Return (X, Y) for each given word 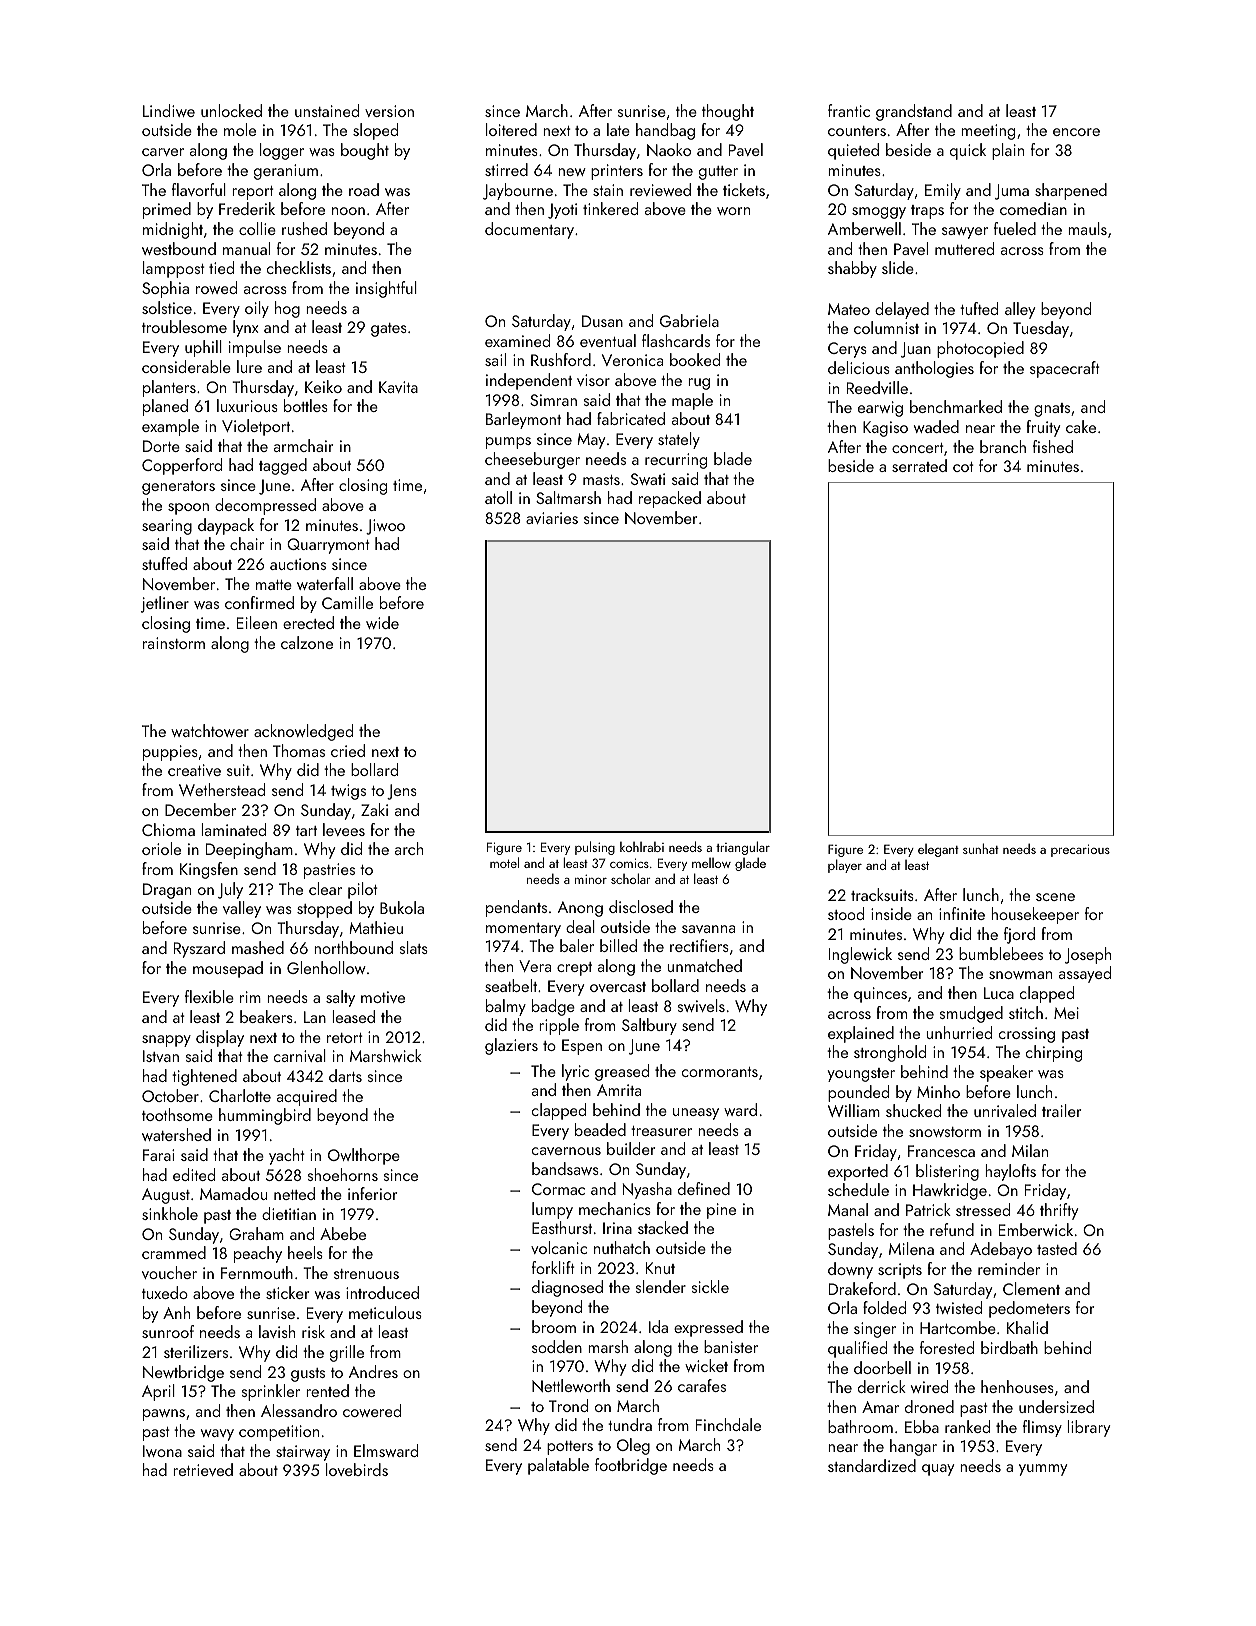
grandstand (914, 112)
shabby (852, 269)
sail (495, 359)
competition (279, 1433)
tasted (1057, 1248)
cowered (372, 1410)
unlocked (231, 110)
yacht (286, 1156)
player (845, 866)
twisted (959, 1307)
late (618, 129)
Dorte (161, 446)
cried (348, 750)
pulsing (595, 848)
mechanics (615, 1208)
